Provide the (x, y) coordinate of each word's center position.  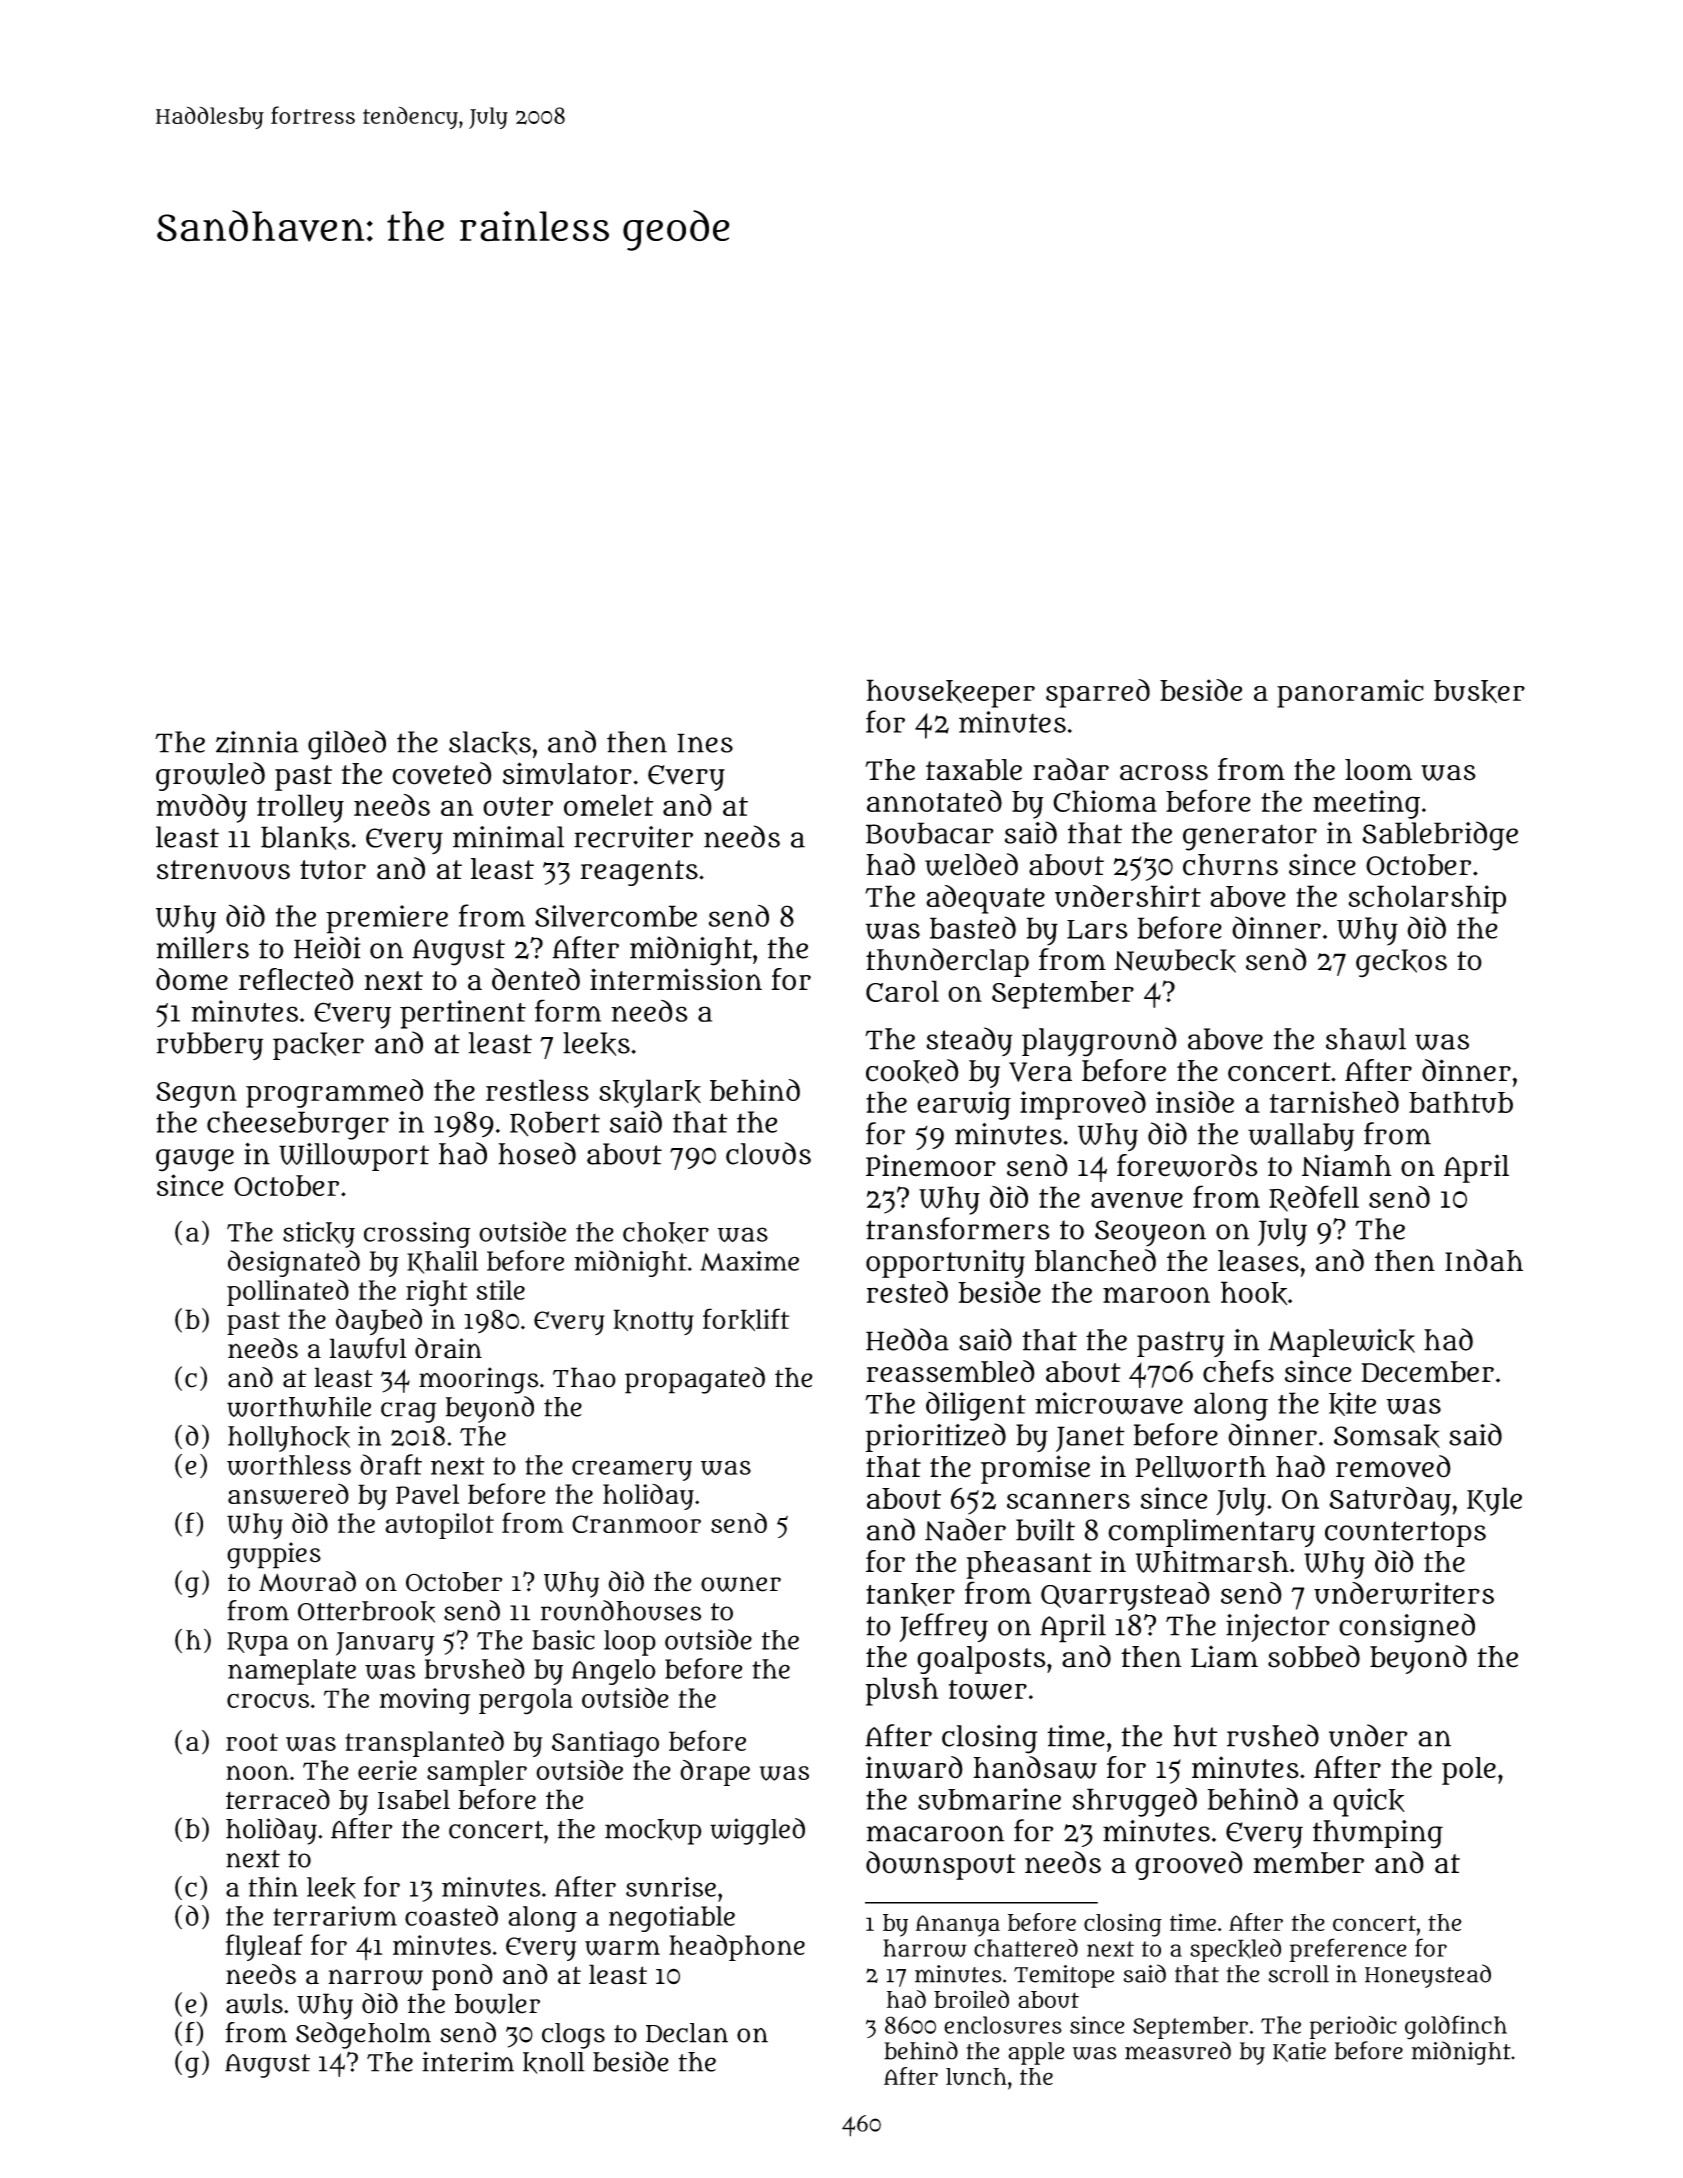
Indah (1484, 1260)
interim (468, 2061)
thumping (1378, 1834)
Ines (705, 743)
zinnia (257, 742)
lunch (976, 2076)
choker (666, 1233)
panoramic (1350, 693)
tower (988, 1690)
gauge (195, 1160)
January (385, 1644)
